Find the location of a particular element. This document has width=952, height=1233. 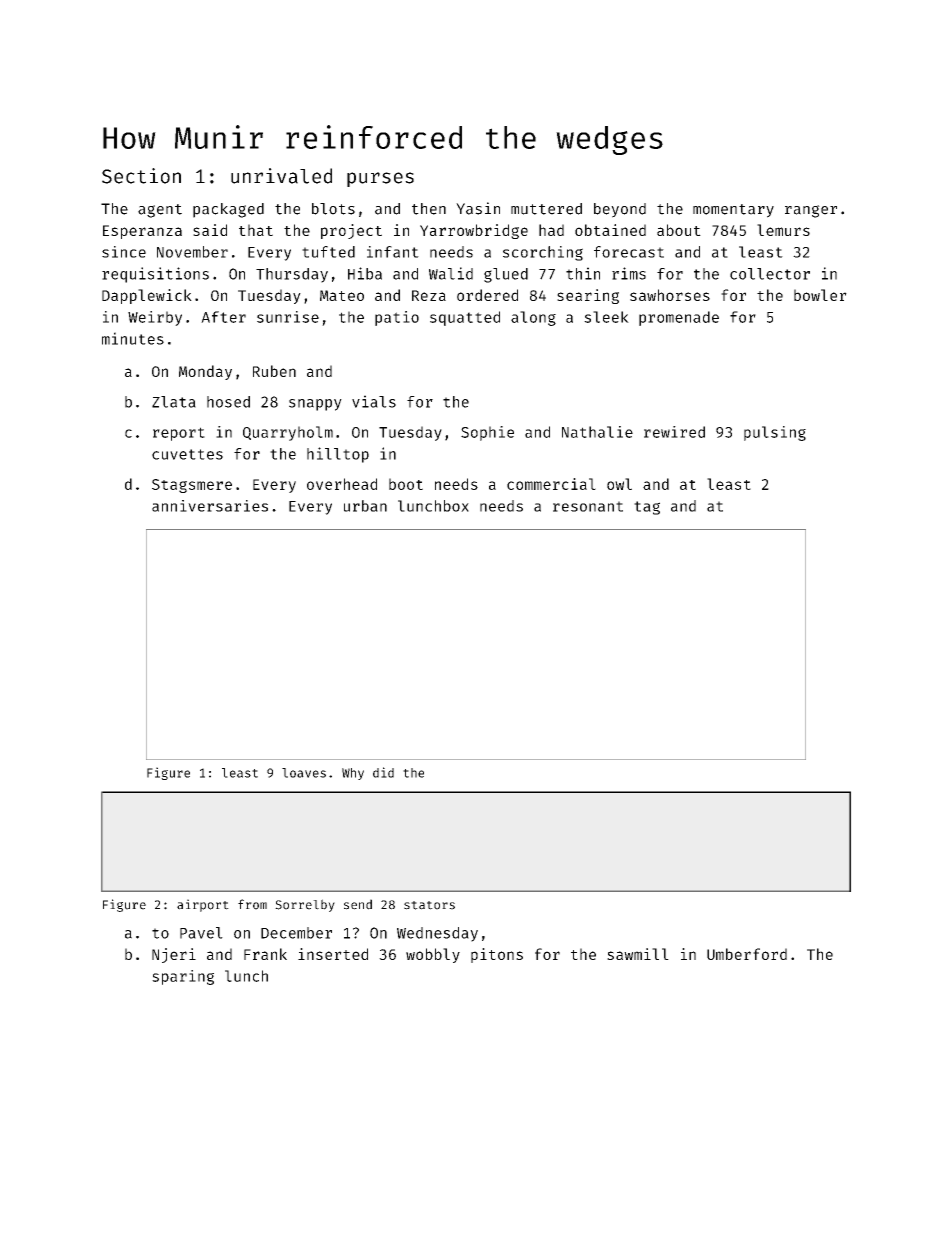

pulsing is located at coordinates (775, 433).
